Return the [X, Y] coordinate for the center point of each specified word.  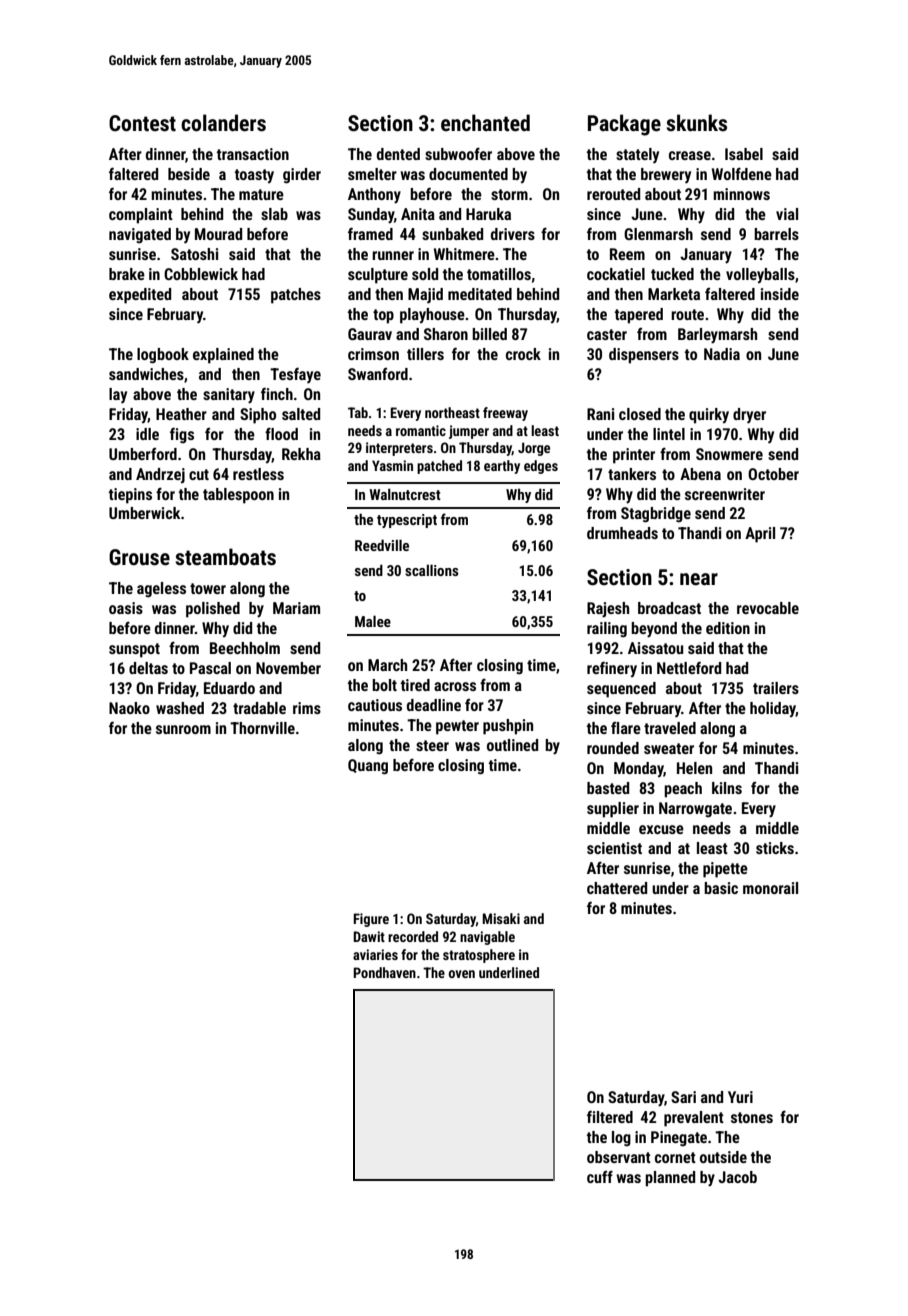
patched [439, 467]
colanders [223, 123]
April [760, 535]
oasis [126, 608]
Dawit [369, 936]
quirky [709, 416]
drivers [513, 234]
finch [277, 394]
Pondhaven [384, 972]
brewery [666, 175]
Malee [373, 621]
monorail [770, 888]
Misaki [501, 918]
